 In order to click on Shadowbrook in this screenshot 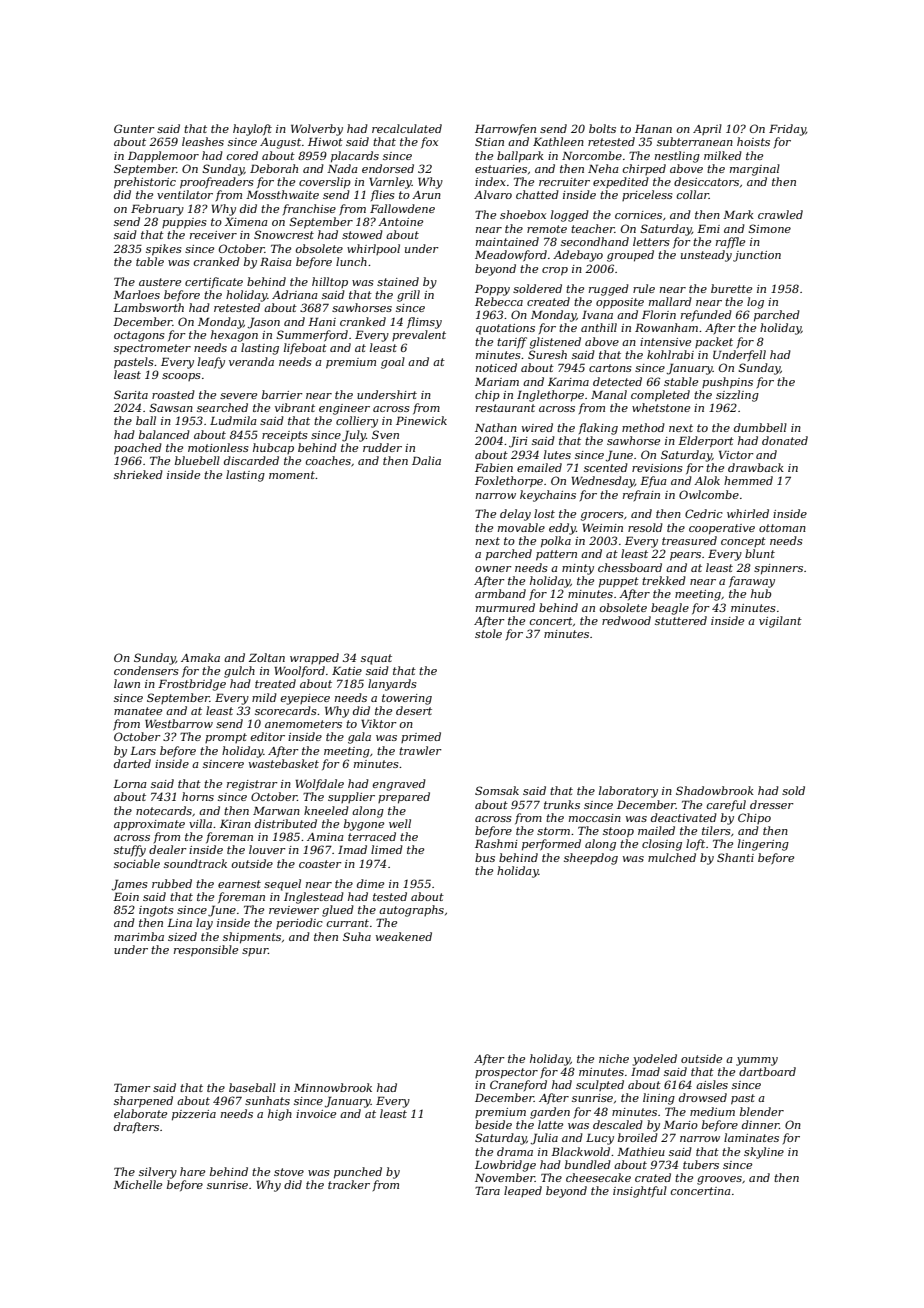, I will do `click(715, 790)`.
